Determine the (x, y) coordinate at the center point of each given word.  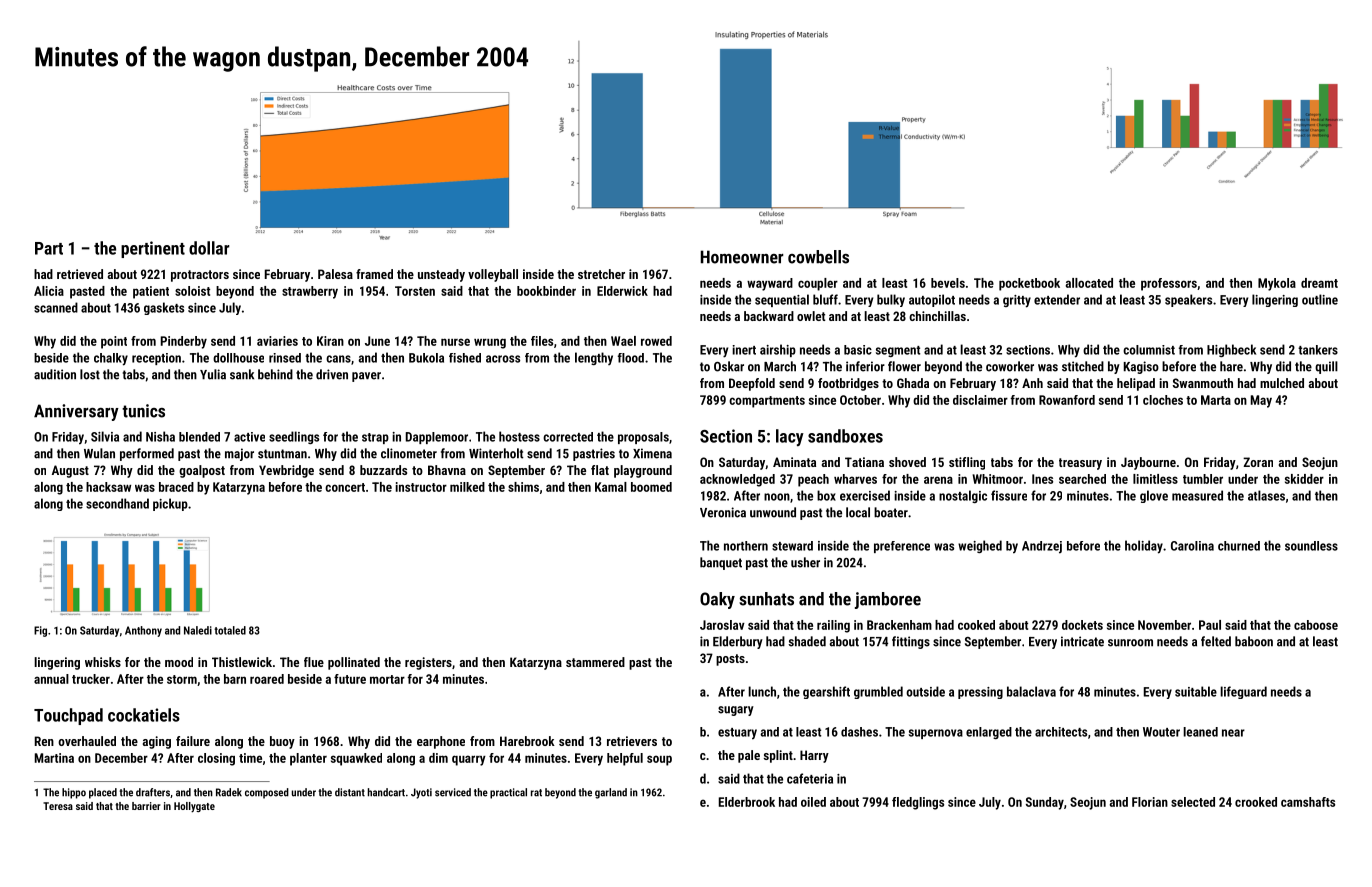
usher (805, 562)
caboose (1316, 625)
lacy (790, 437)
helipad (1136, 384)
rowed (656, 341)
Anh (1032, 383)
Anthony (143, 631)
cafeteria (810, 778)
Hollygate (194, 807)
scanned (56, 307)
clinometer (409, 453)
